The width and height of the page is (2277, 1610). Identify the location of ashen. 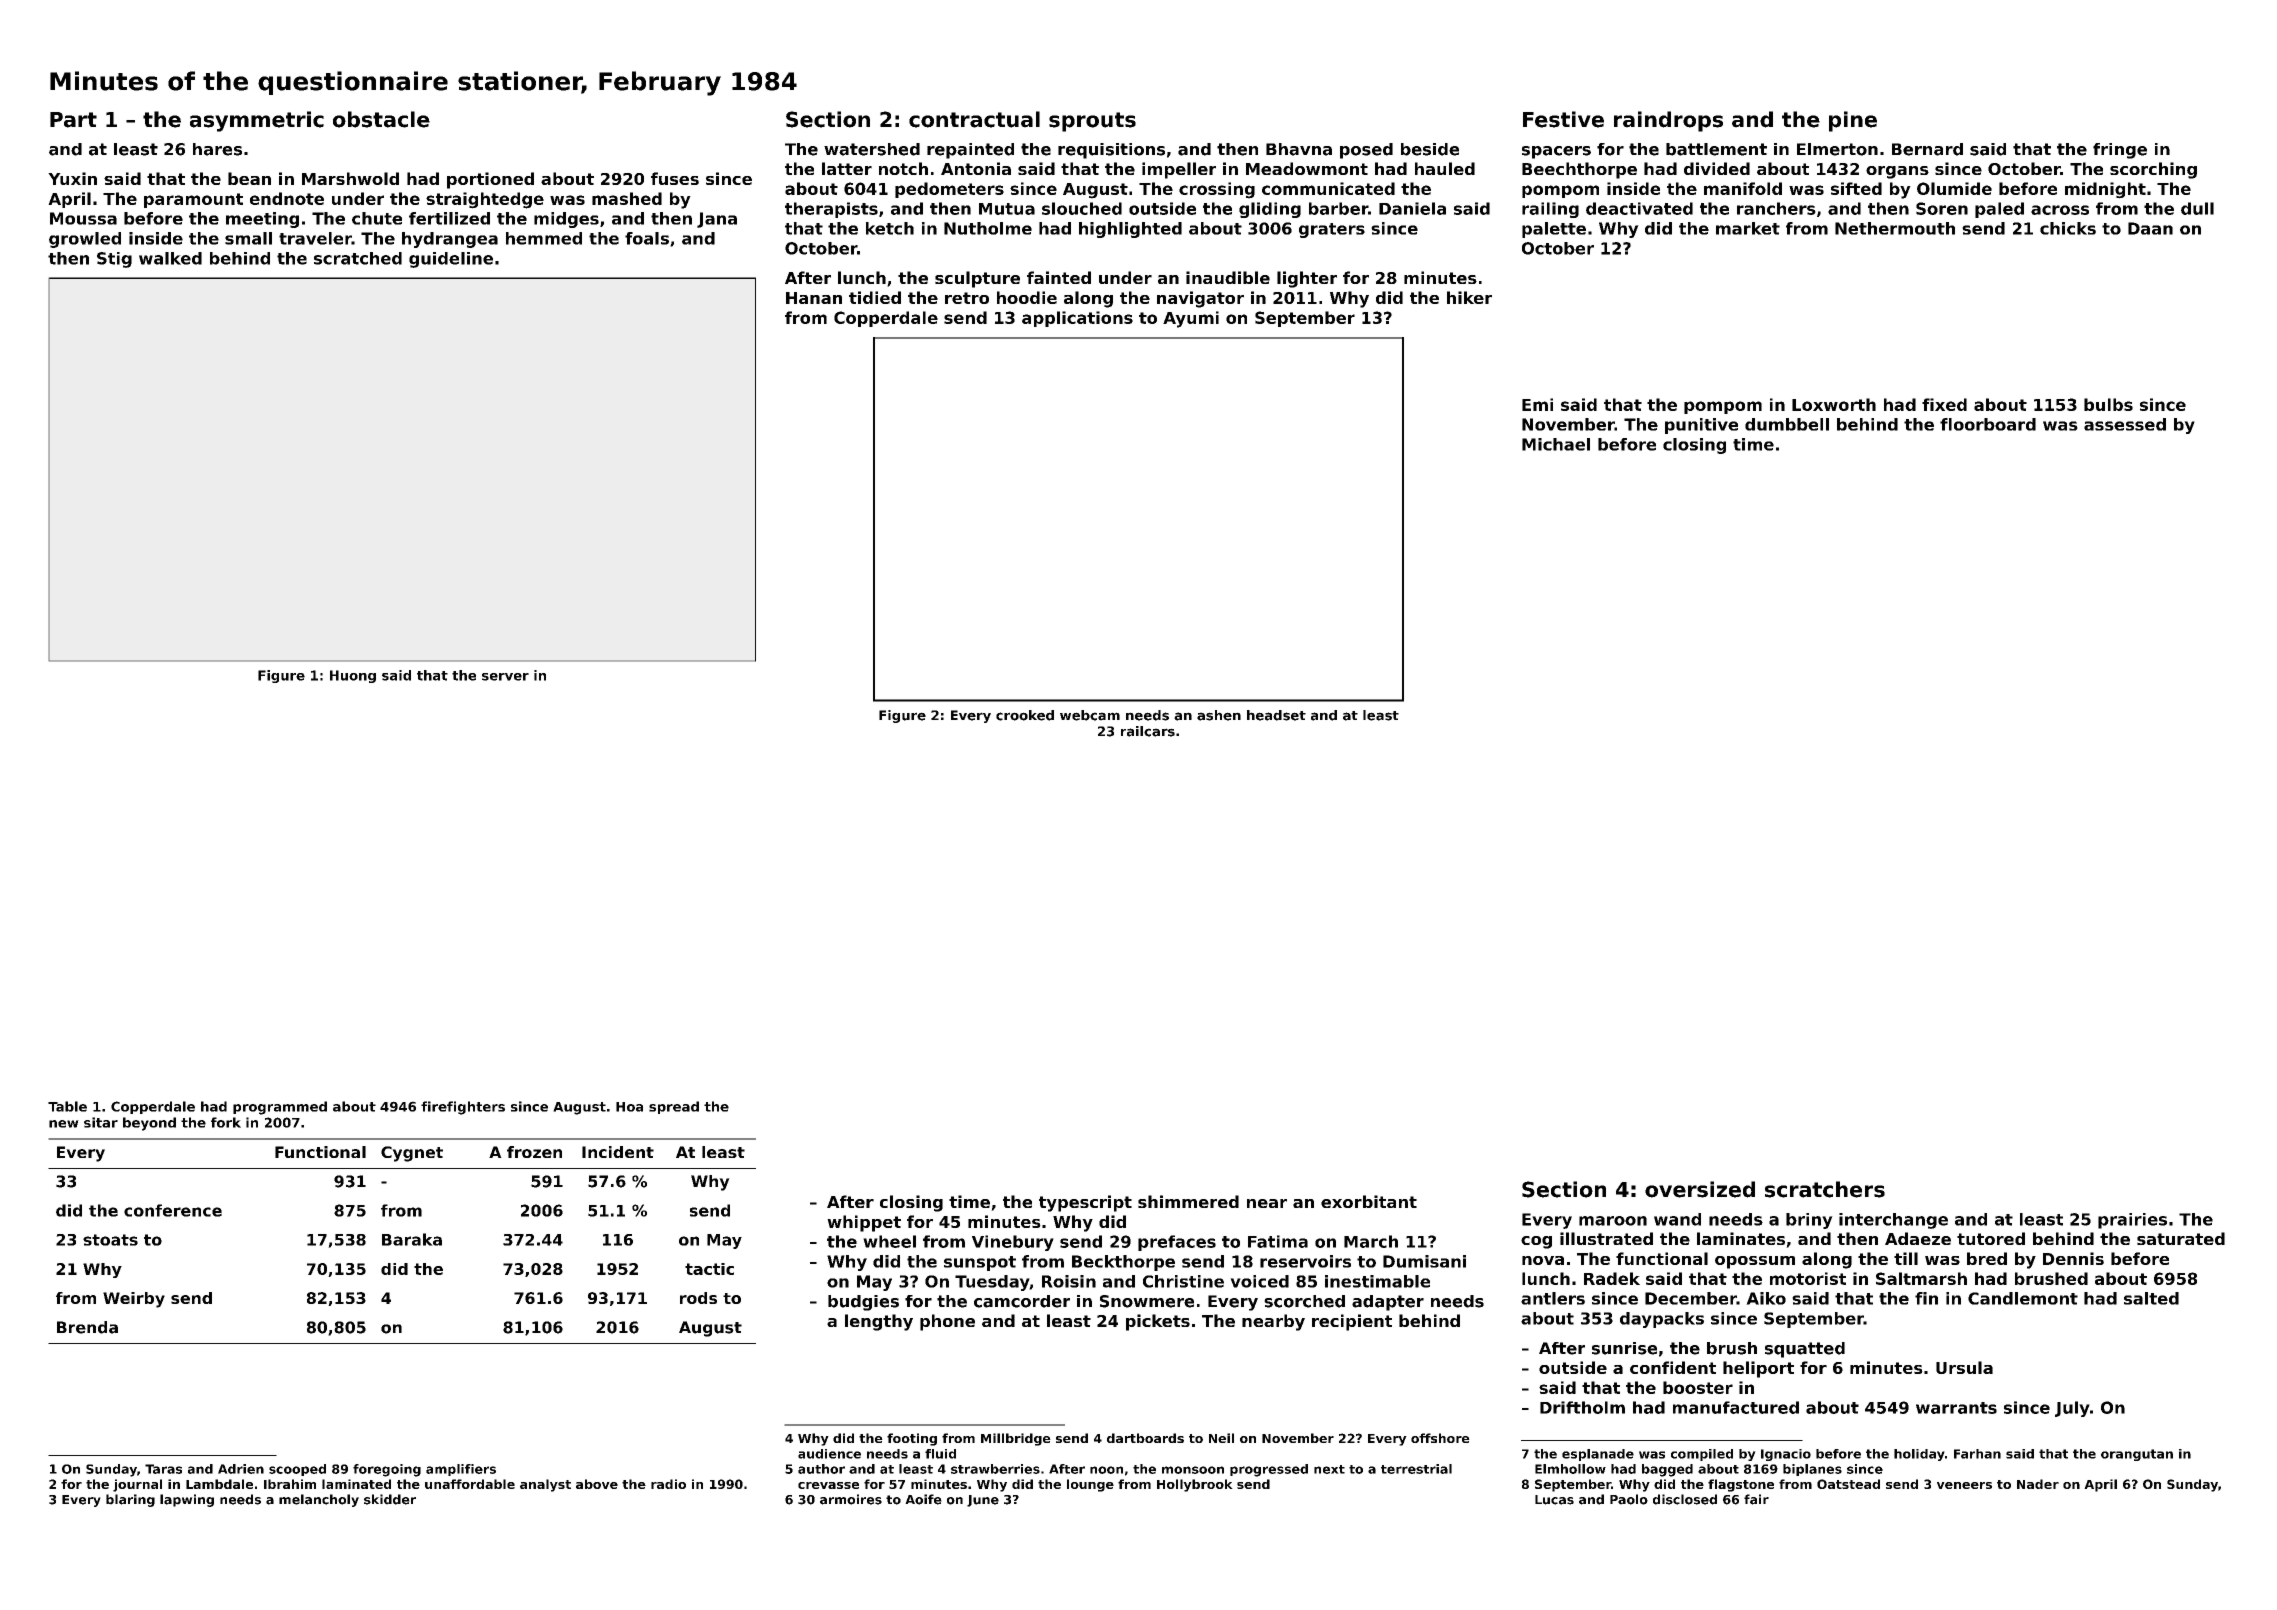
(1219, 715).
